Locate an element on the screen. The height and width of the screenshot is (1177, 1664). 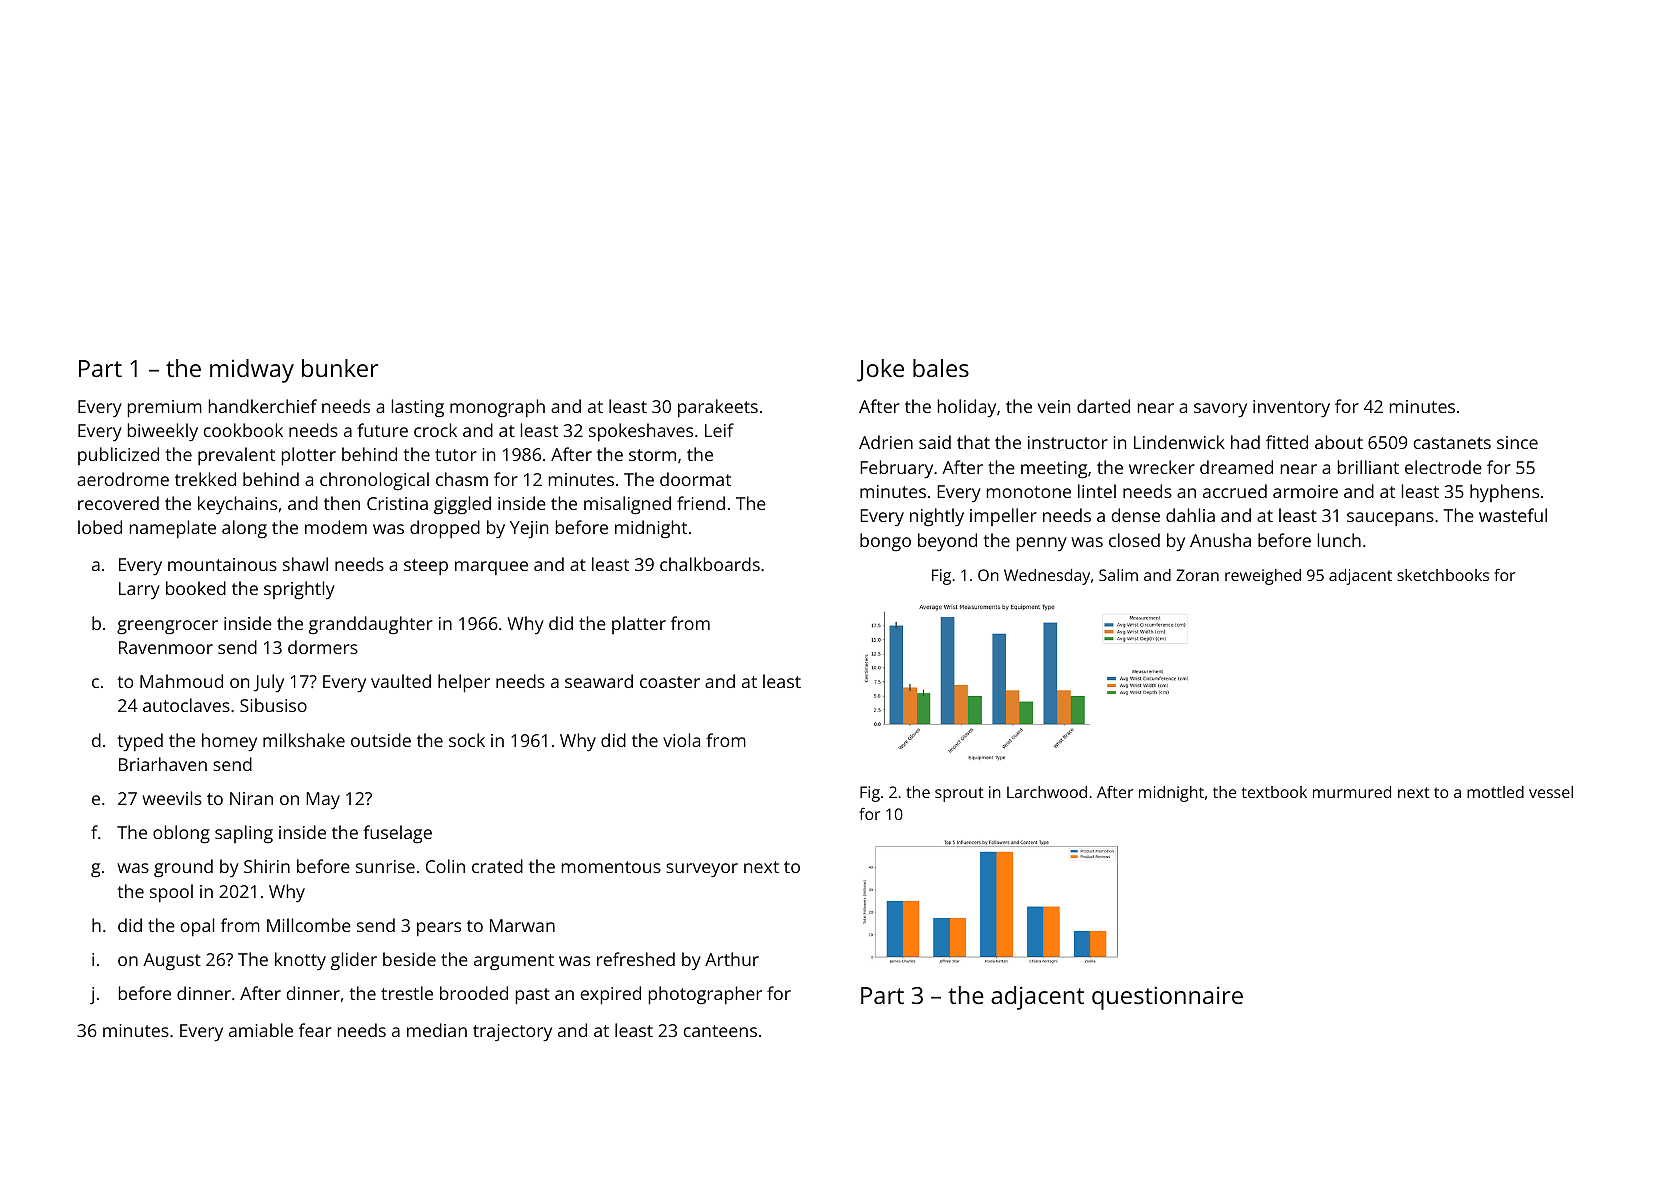
canteens is located at coordinates (720, 1031).
